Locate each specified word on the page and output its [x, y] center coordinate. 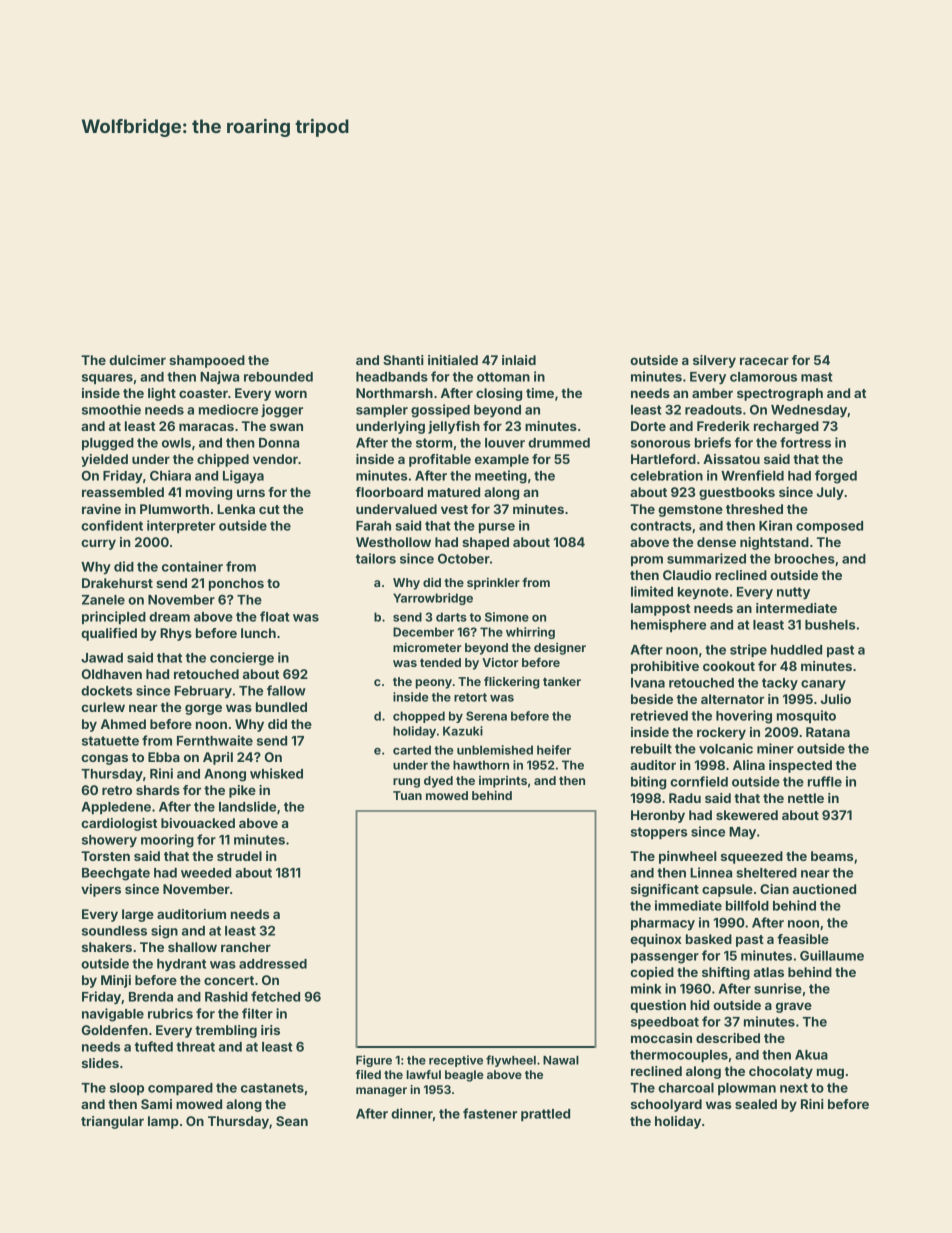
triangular [112, 1122]
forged [836, 477]
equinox [656, 940]
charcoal [686, 1088]
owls [176, 443]
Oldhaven [112, 674]
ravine [101, 509]
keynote [703, 593]
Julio [836, 699]
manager [381, 1092]
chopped [419, 717]
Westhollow [393, 542]
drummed [559, 443]
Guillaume [832, 955]
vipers [101, 890]
